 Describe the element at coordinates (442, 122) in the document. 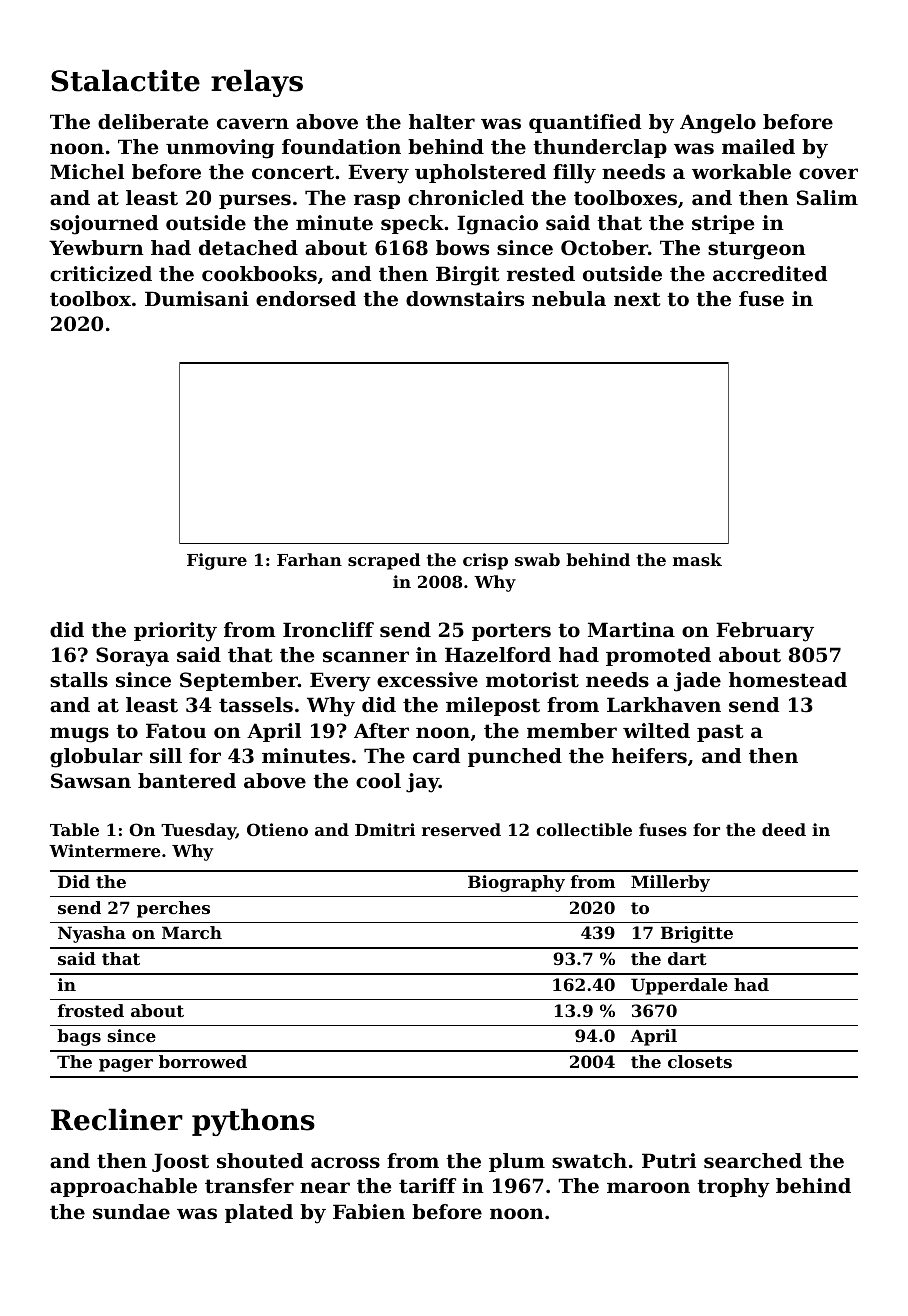

I see `halter` at that location.
